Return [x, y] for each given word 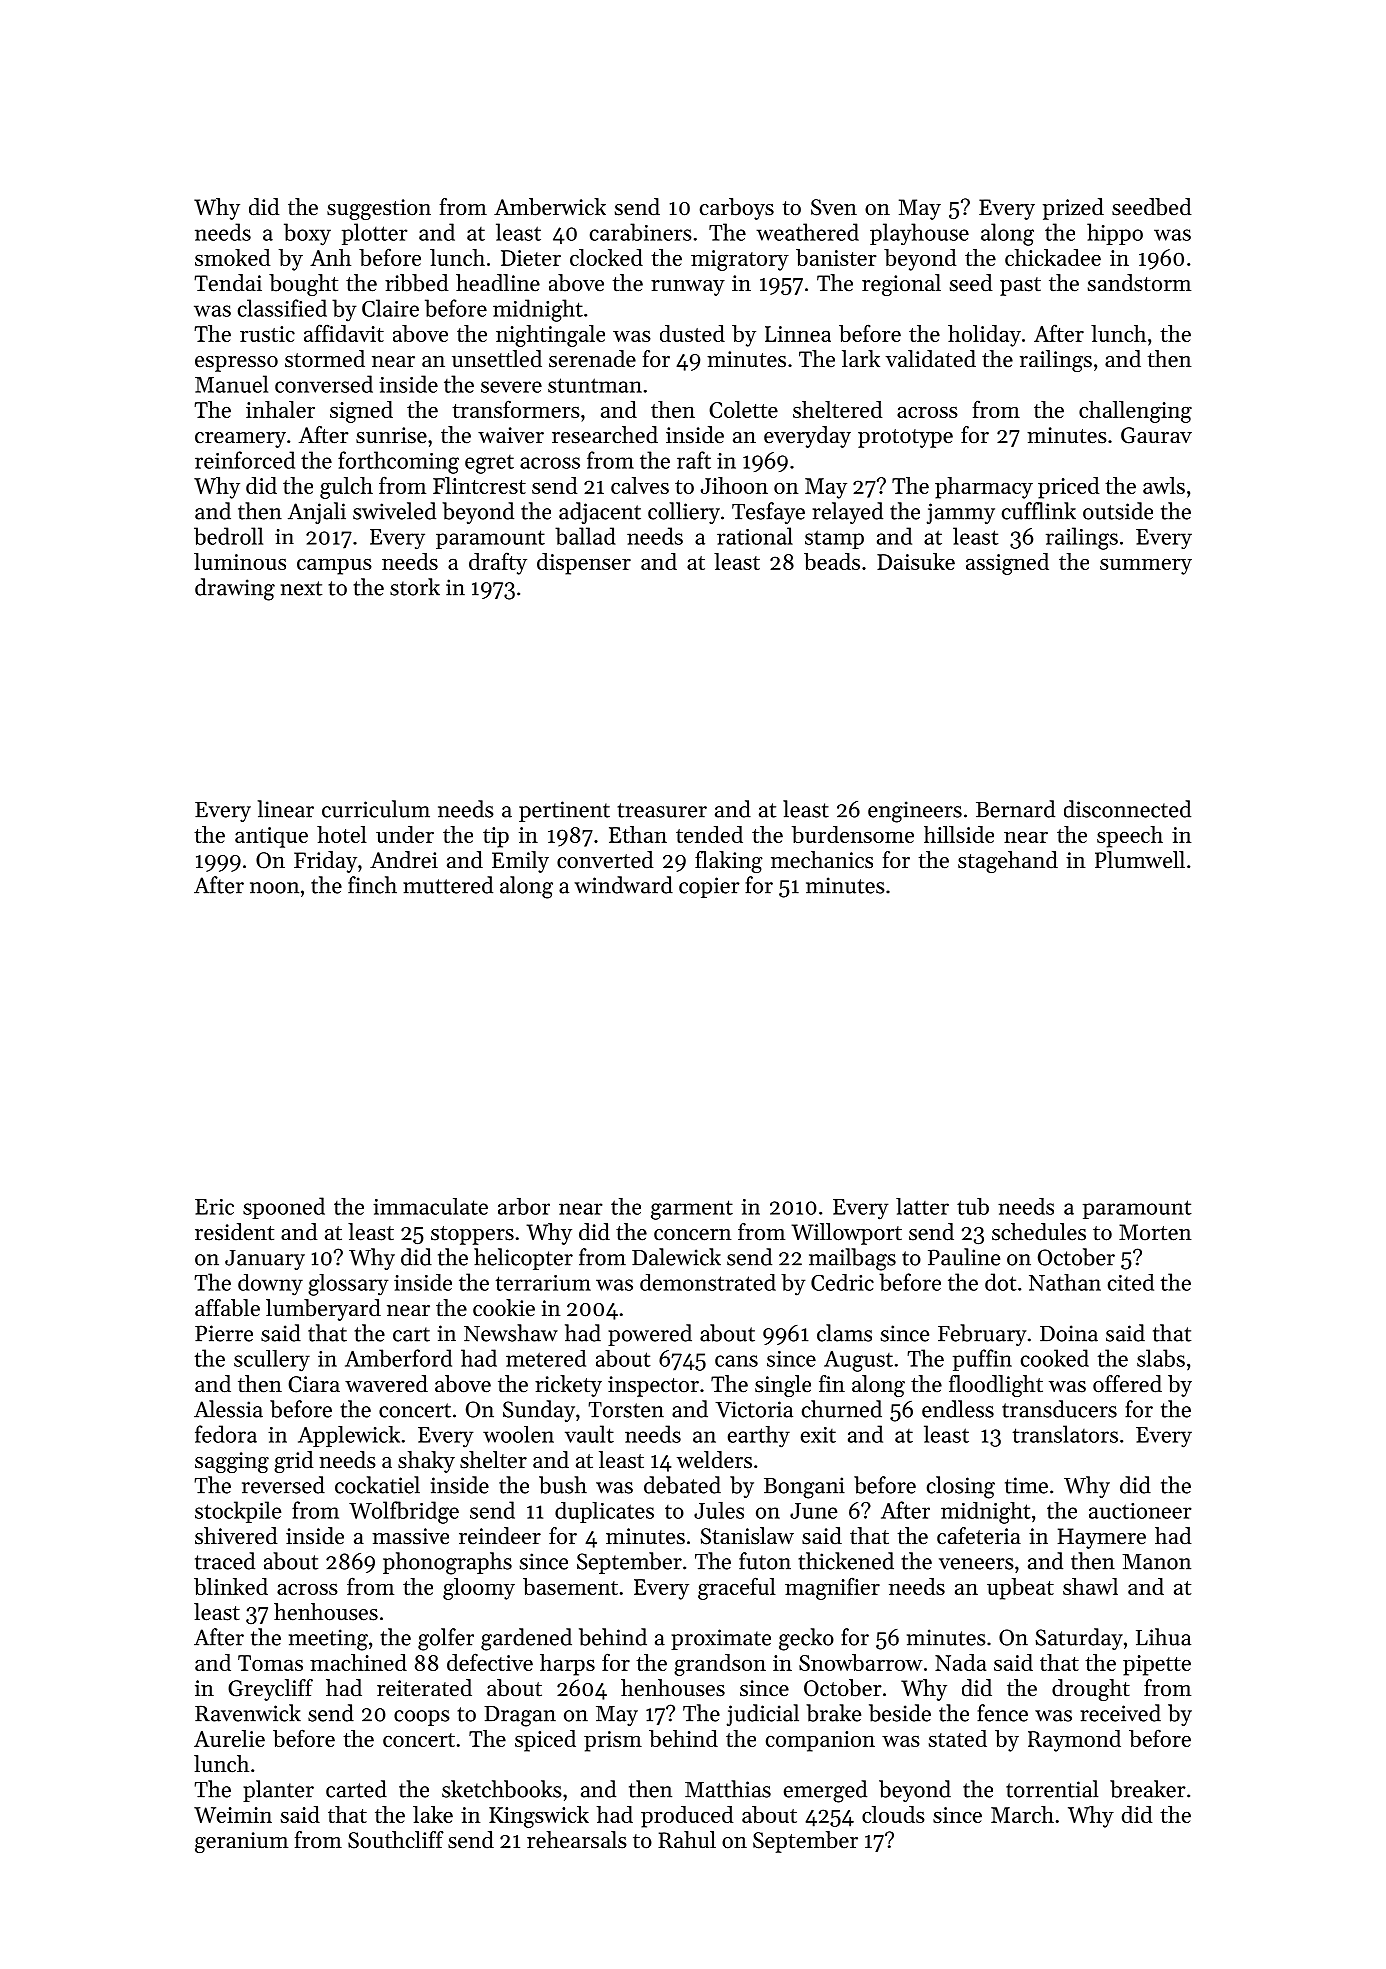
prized [1073, 209]
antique [271, 837]
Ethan [638, 834]
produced [687, 1817]
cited [1131, 1282]
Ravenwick [248, 1713]
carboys [737, 209]
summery [1146, 567]
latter [922, 1206]
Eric [214, 1207]
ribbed [417, 283]
